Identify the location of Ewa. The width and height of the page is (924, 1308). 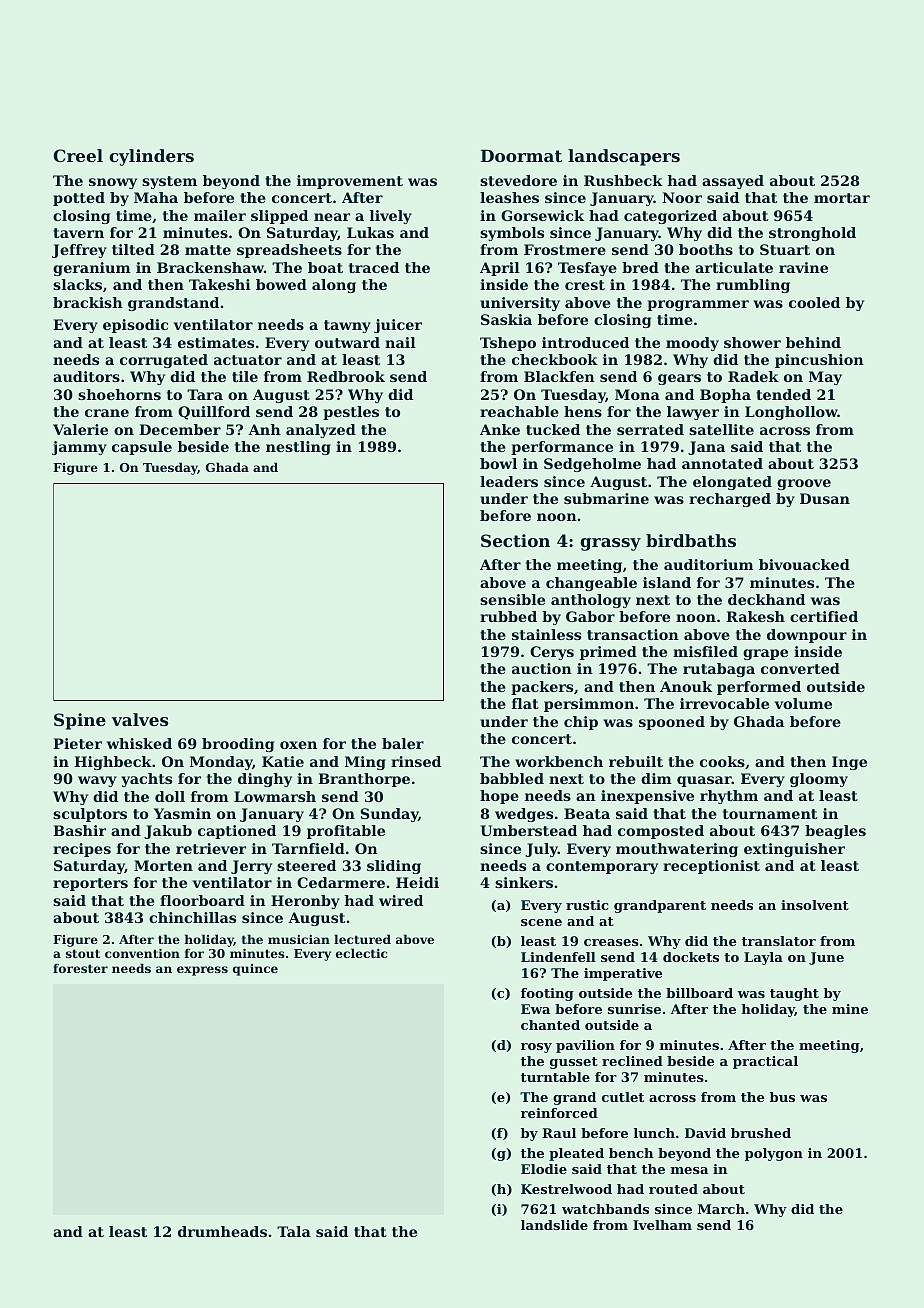
(535, 1009).
